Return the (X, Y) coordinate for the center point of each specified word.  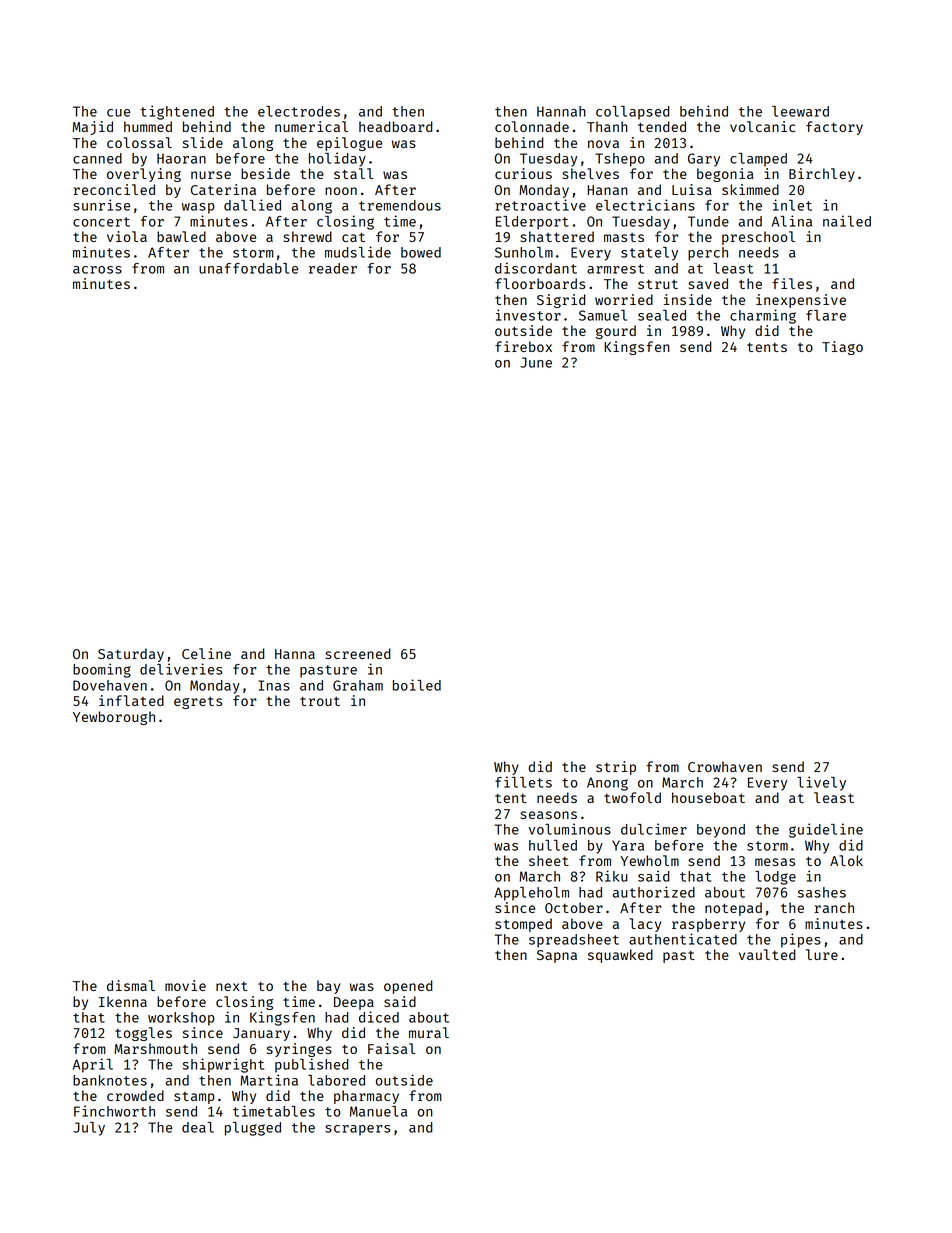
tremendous (400, 205)
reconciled (114, 189)
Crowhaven (725, 766)
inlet (792, 205)
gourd (616, 332)
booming (102, 670)
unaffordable (248, 268)
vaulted (767, 954)
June (536, 362)
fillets (523, 782)
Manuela (378, 1111)
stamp (194, 1098)
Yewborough (114, 718)
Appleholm (531, 894)
